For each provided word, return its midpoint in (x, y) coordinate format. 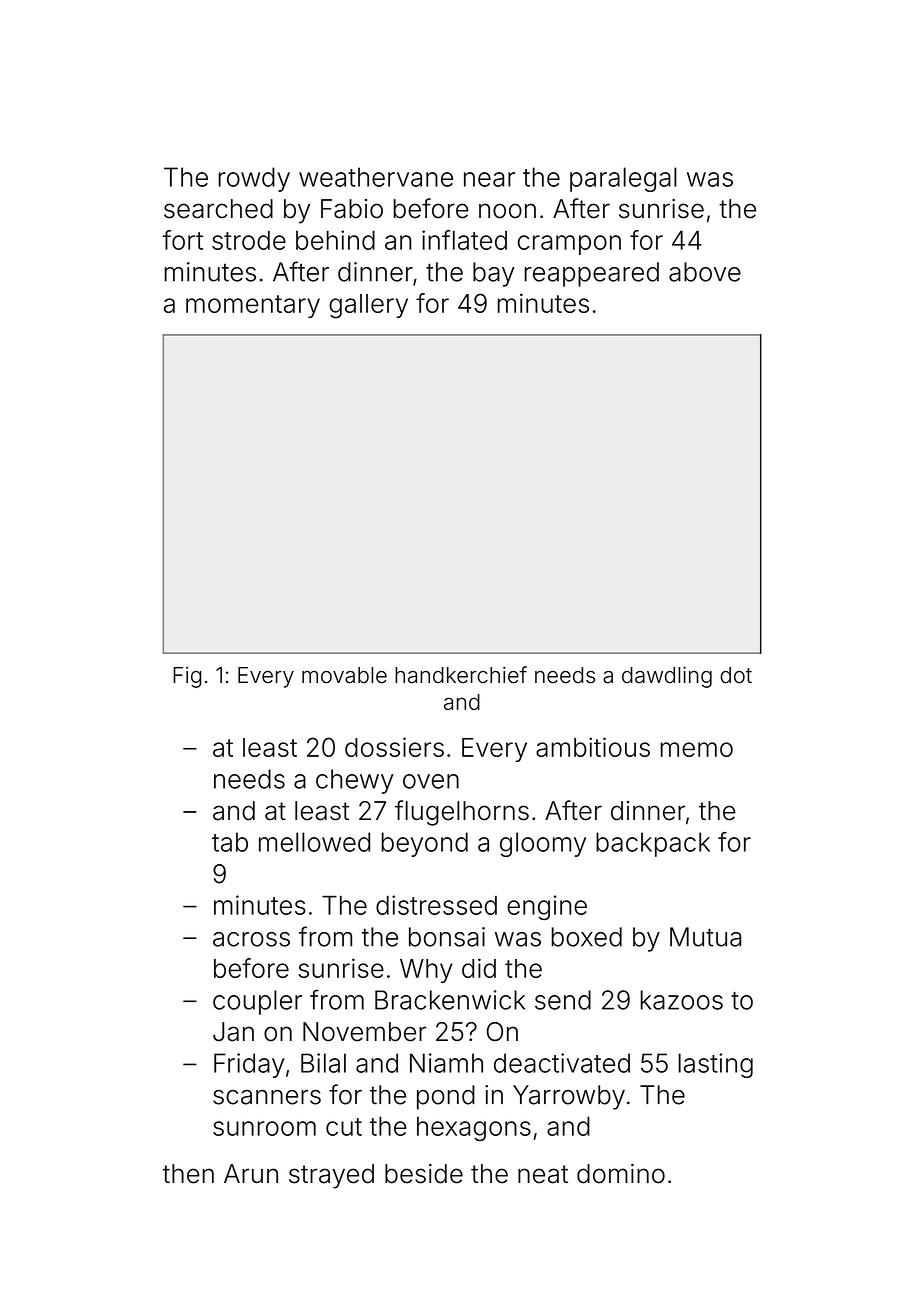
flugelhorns (462, 813)
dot (736, 675)
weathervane (376, 177)
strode (249, 240)
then (188, 1174)
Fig (187, 677)
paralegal (623, 179)
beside (424, 1174)
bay (494, 274)
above (705, 272)
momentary (253, 306)
